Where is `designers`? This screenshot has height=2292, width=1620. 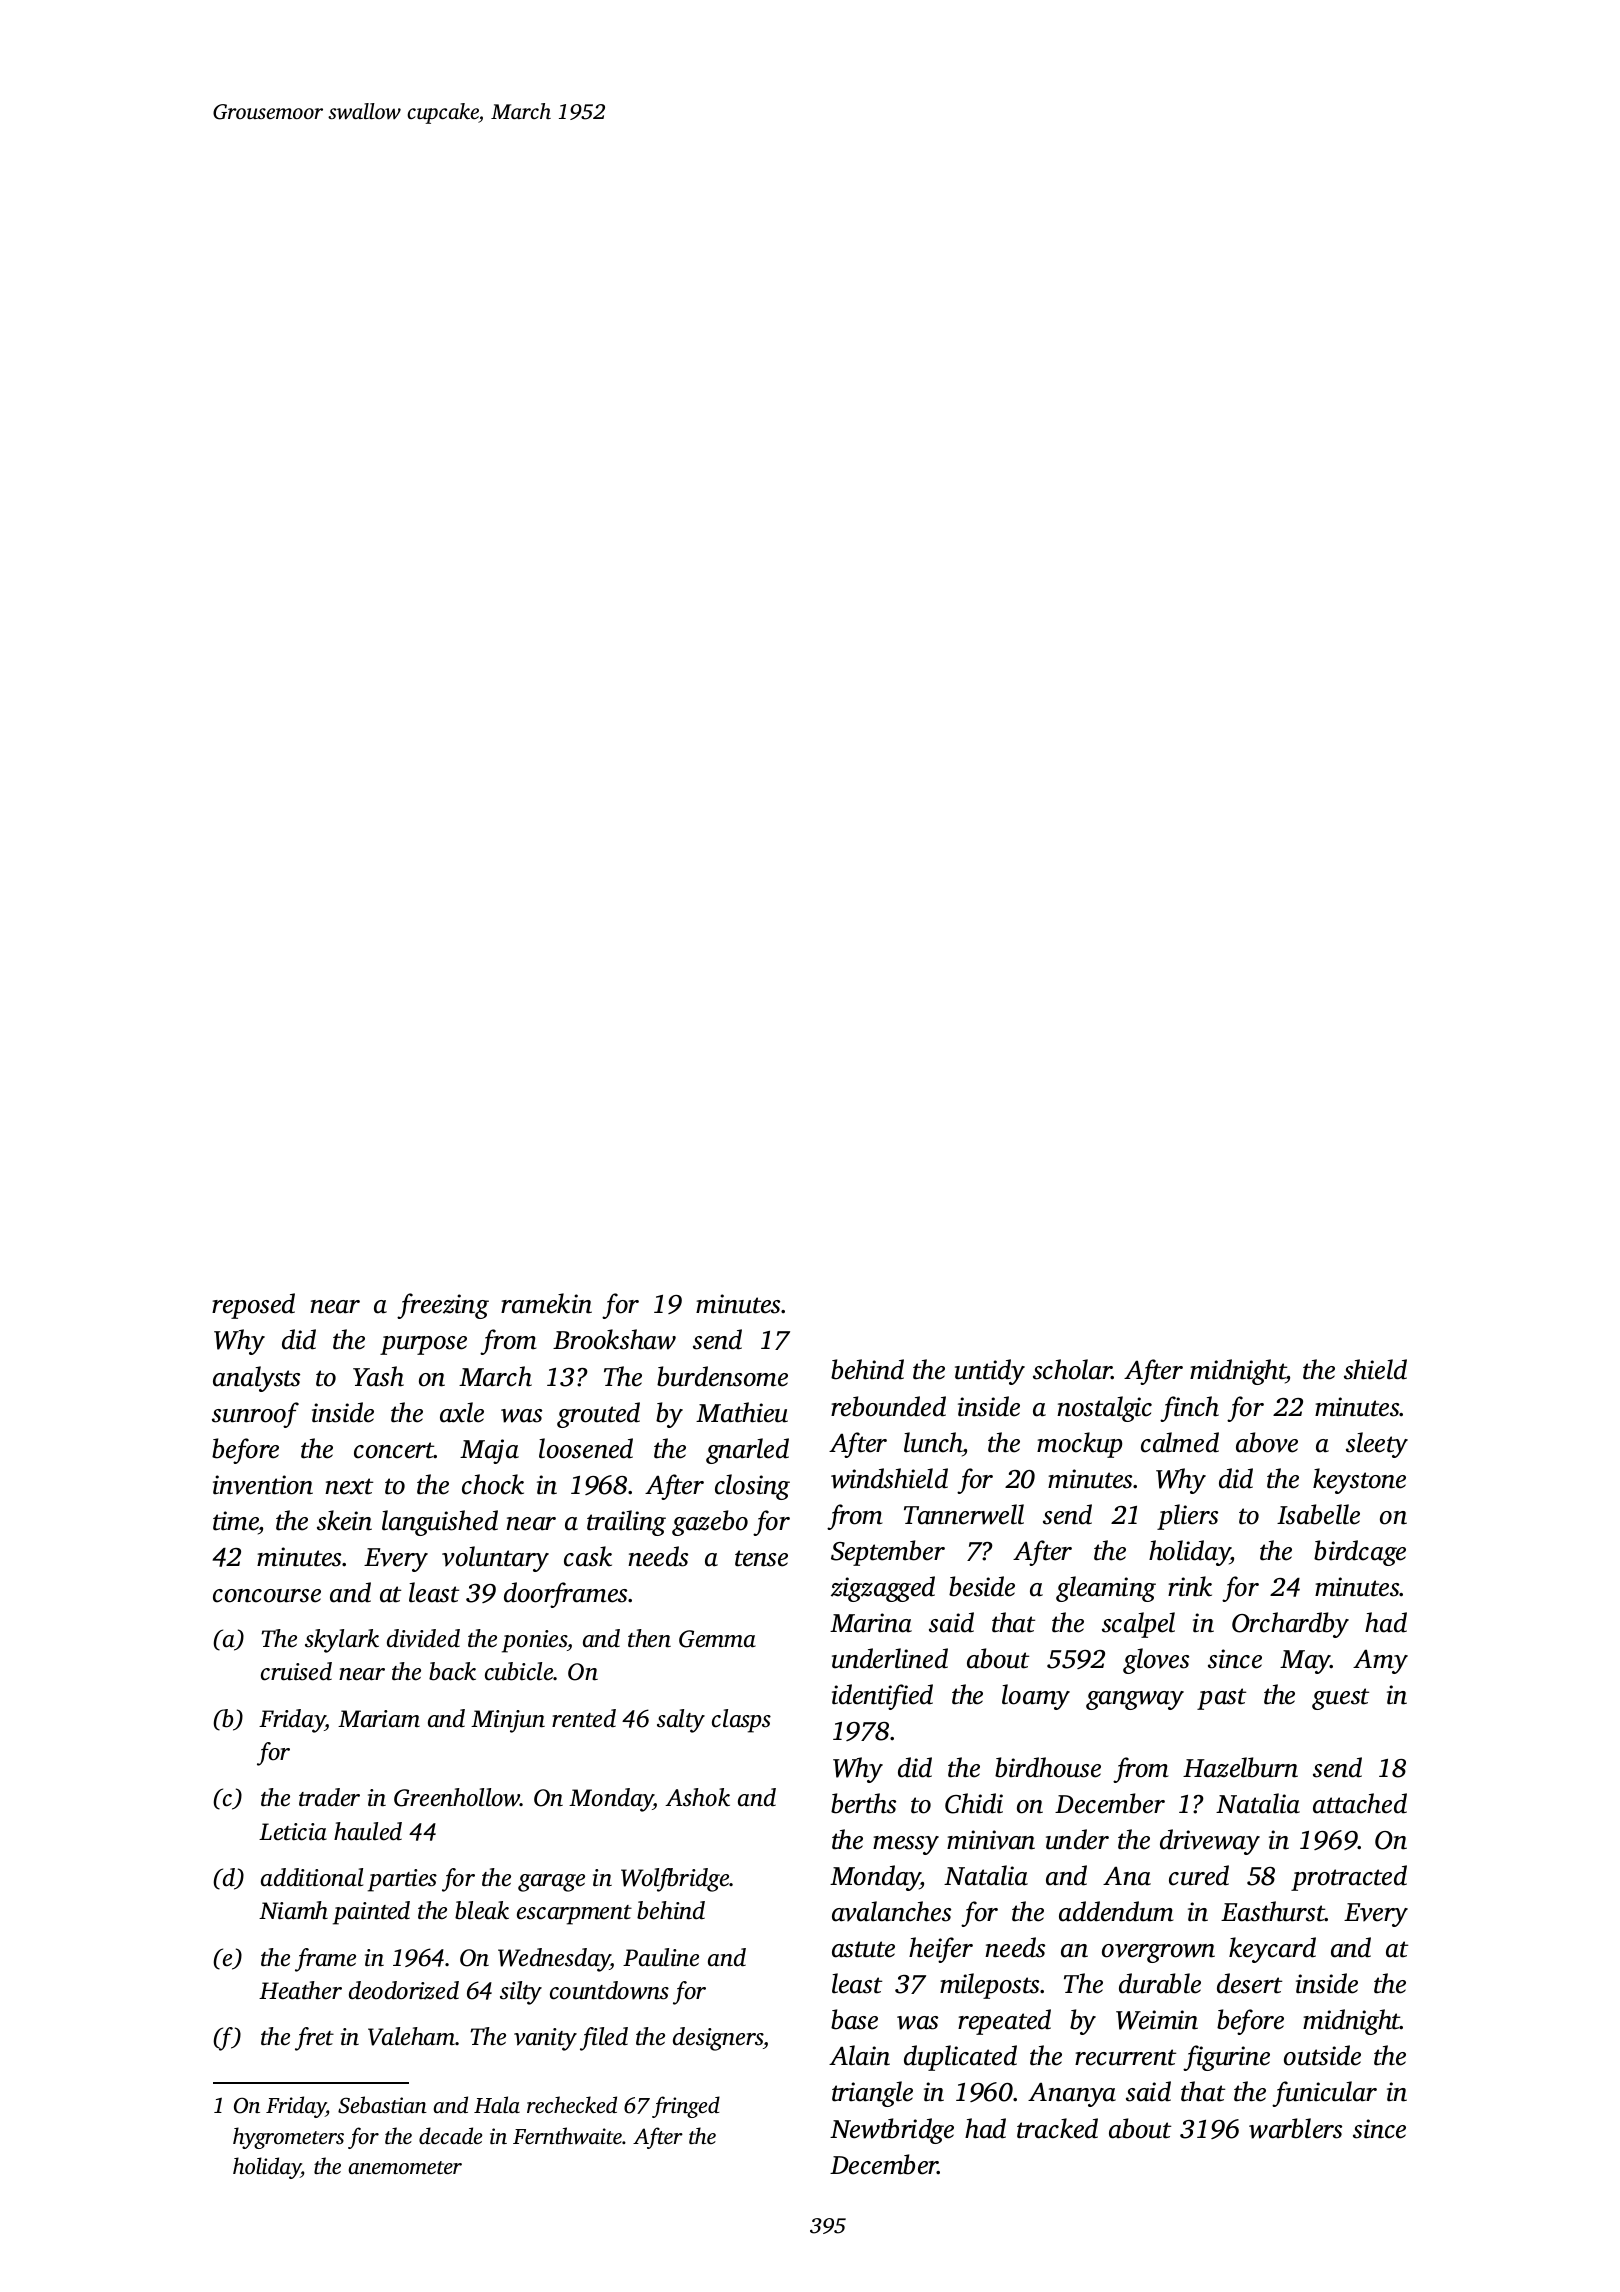 designers is located at coordinates (718, 2039).
